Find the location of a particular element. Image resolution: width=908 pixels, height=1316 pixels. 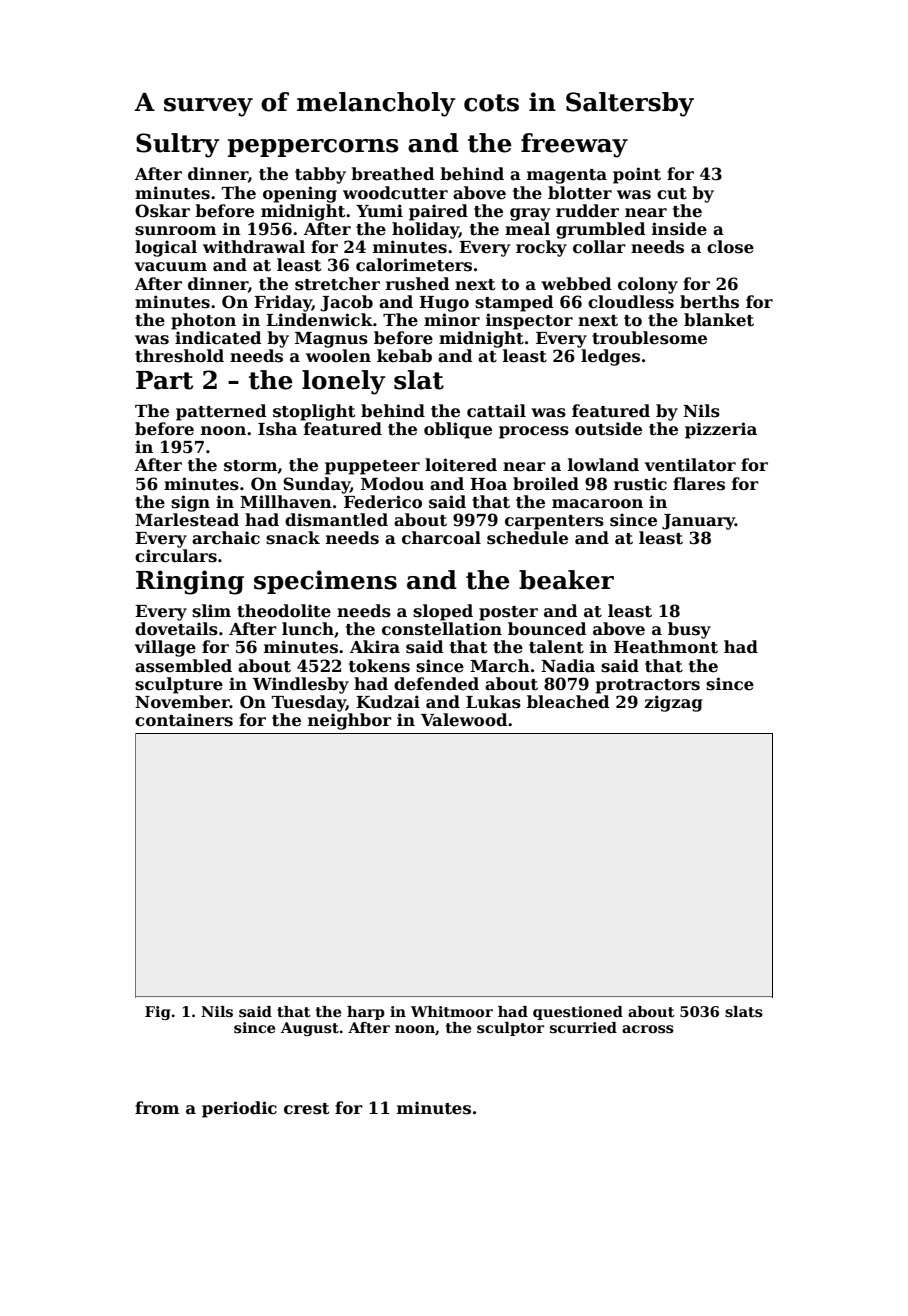

cattail is located at coordinates (496, 411).
